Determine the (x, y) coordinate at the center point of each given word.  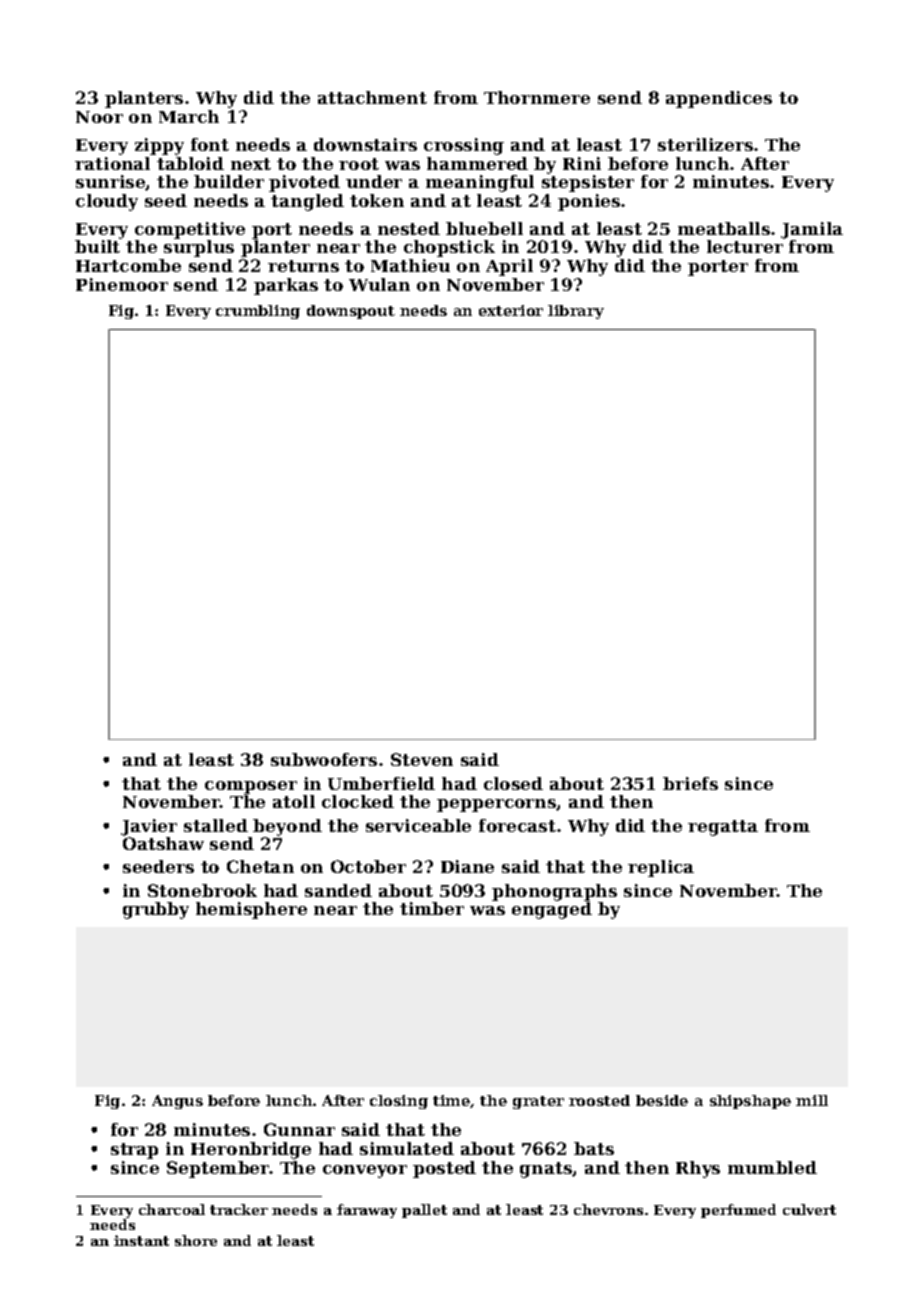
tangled (307, 202)
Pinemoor (122, 284)
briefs (690, 783)
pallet (424, 1211)
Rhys (698, 1169)
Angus (177, 1102)
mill (812, 1100)
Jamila (812, 230)
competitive (190, 230)
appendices (719, 99)
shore (196, 1240)
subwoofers (324, 759)
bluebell (484, 228)
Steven (422, 759)
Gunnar (299, 1129)
